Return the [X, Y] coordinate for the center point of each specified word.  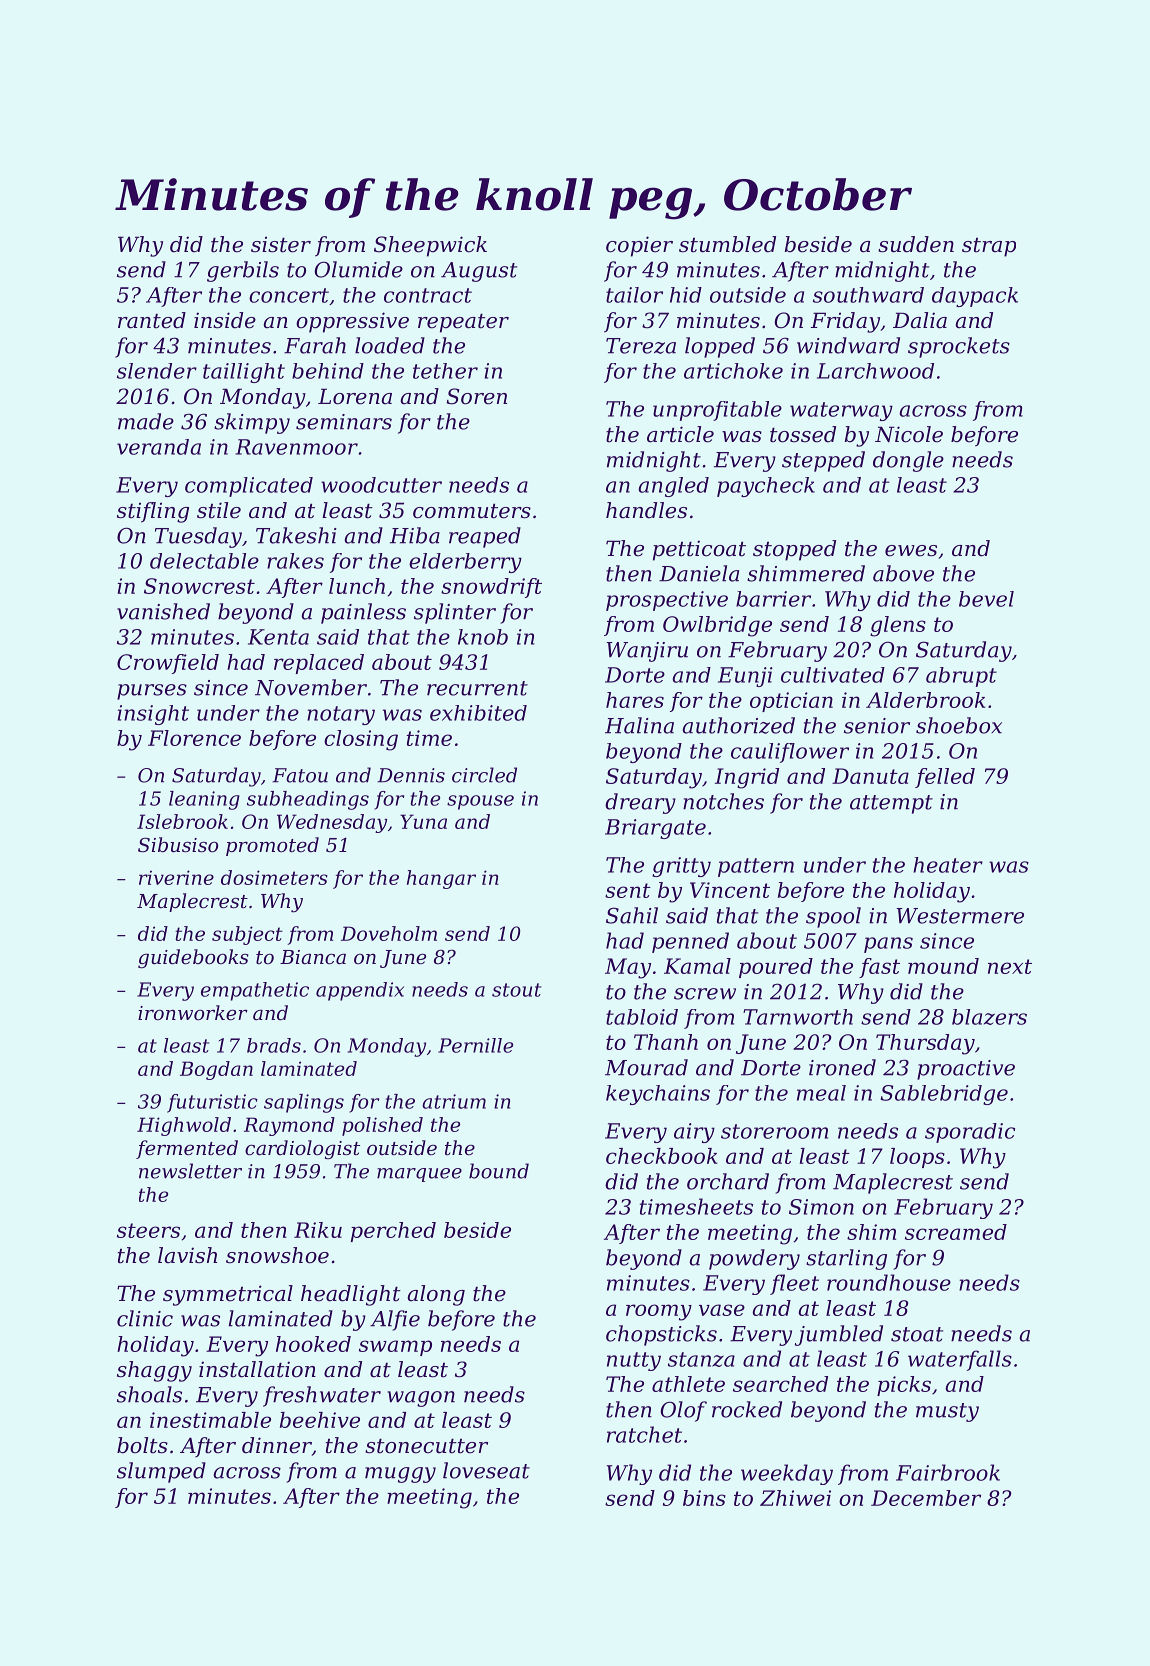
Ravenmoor [296, 447]
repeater [463, 323]
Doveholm [389, 933]
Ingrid [747, 778]
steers [148, 1230]
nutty [634, 1361]
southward [868, 295]
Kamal [697, 966]
